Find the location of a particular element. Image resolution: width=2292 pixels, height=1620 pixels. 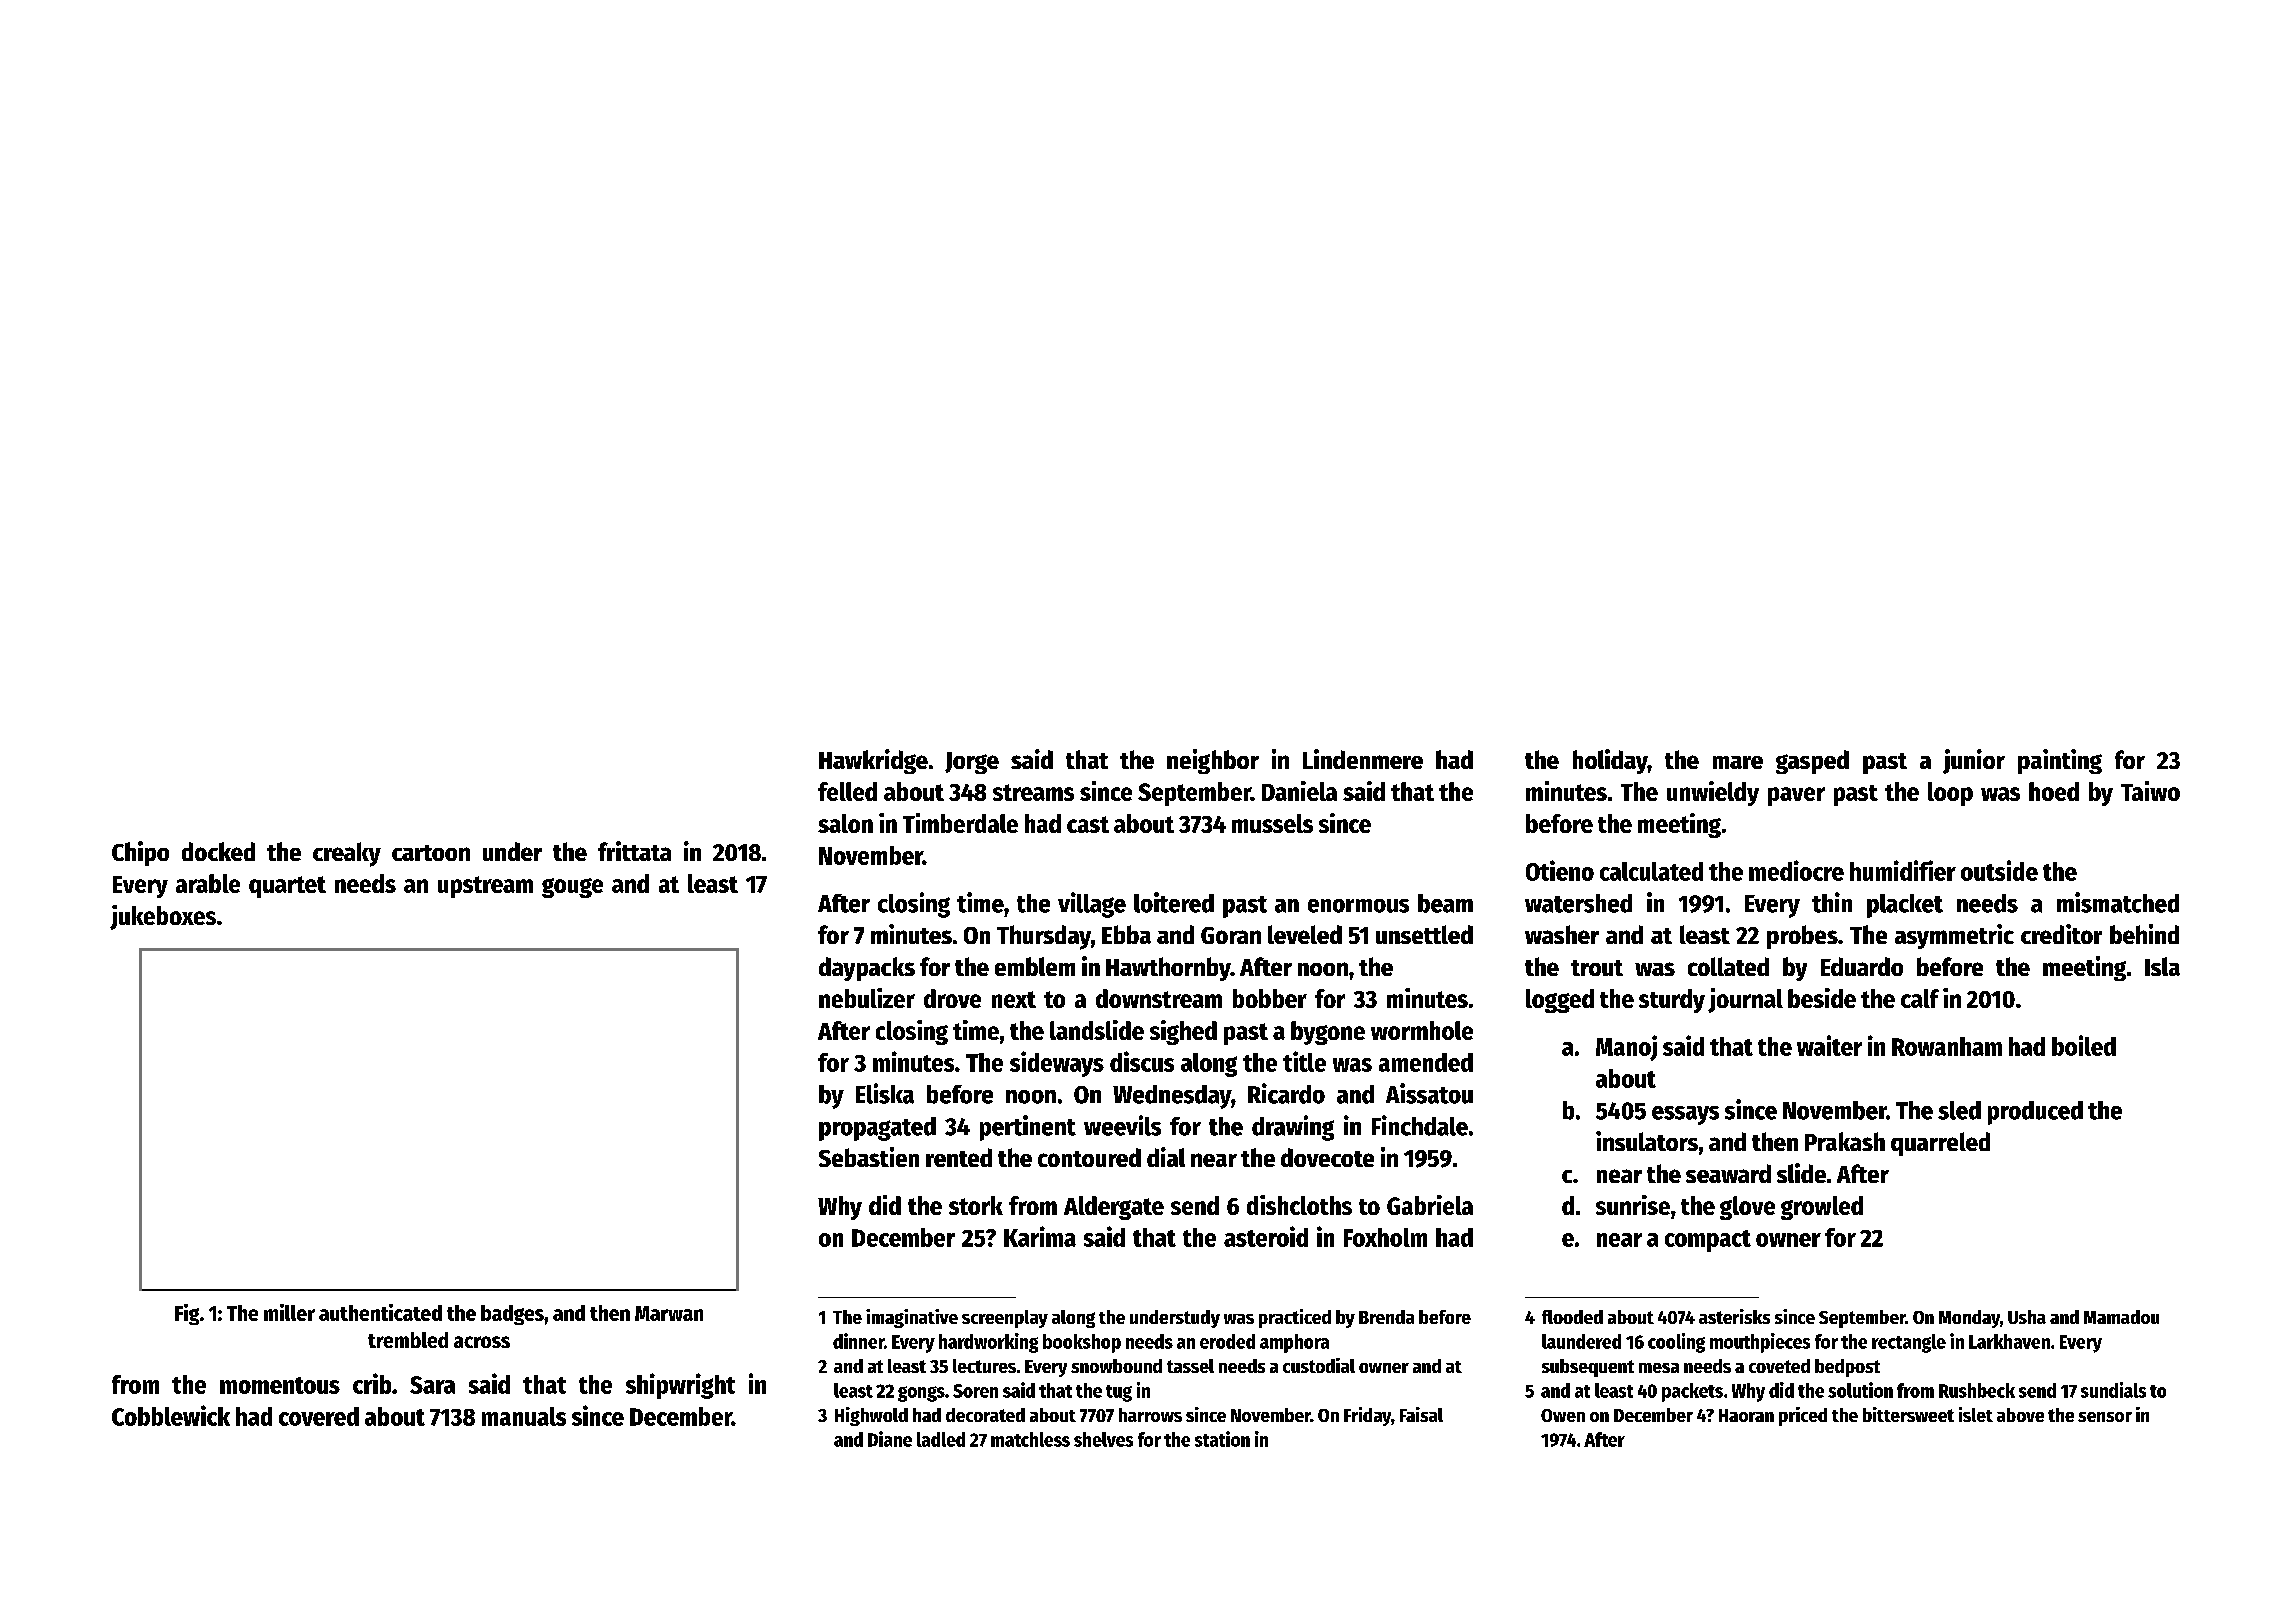

Chipo is located at coordinates (140, 853).
